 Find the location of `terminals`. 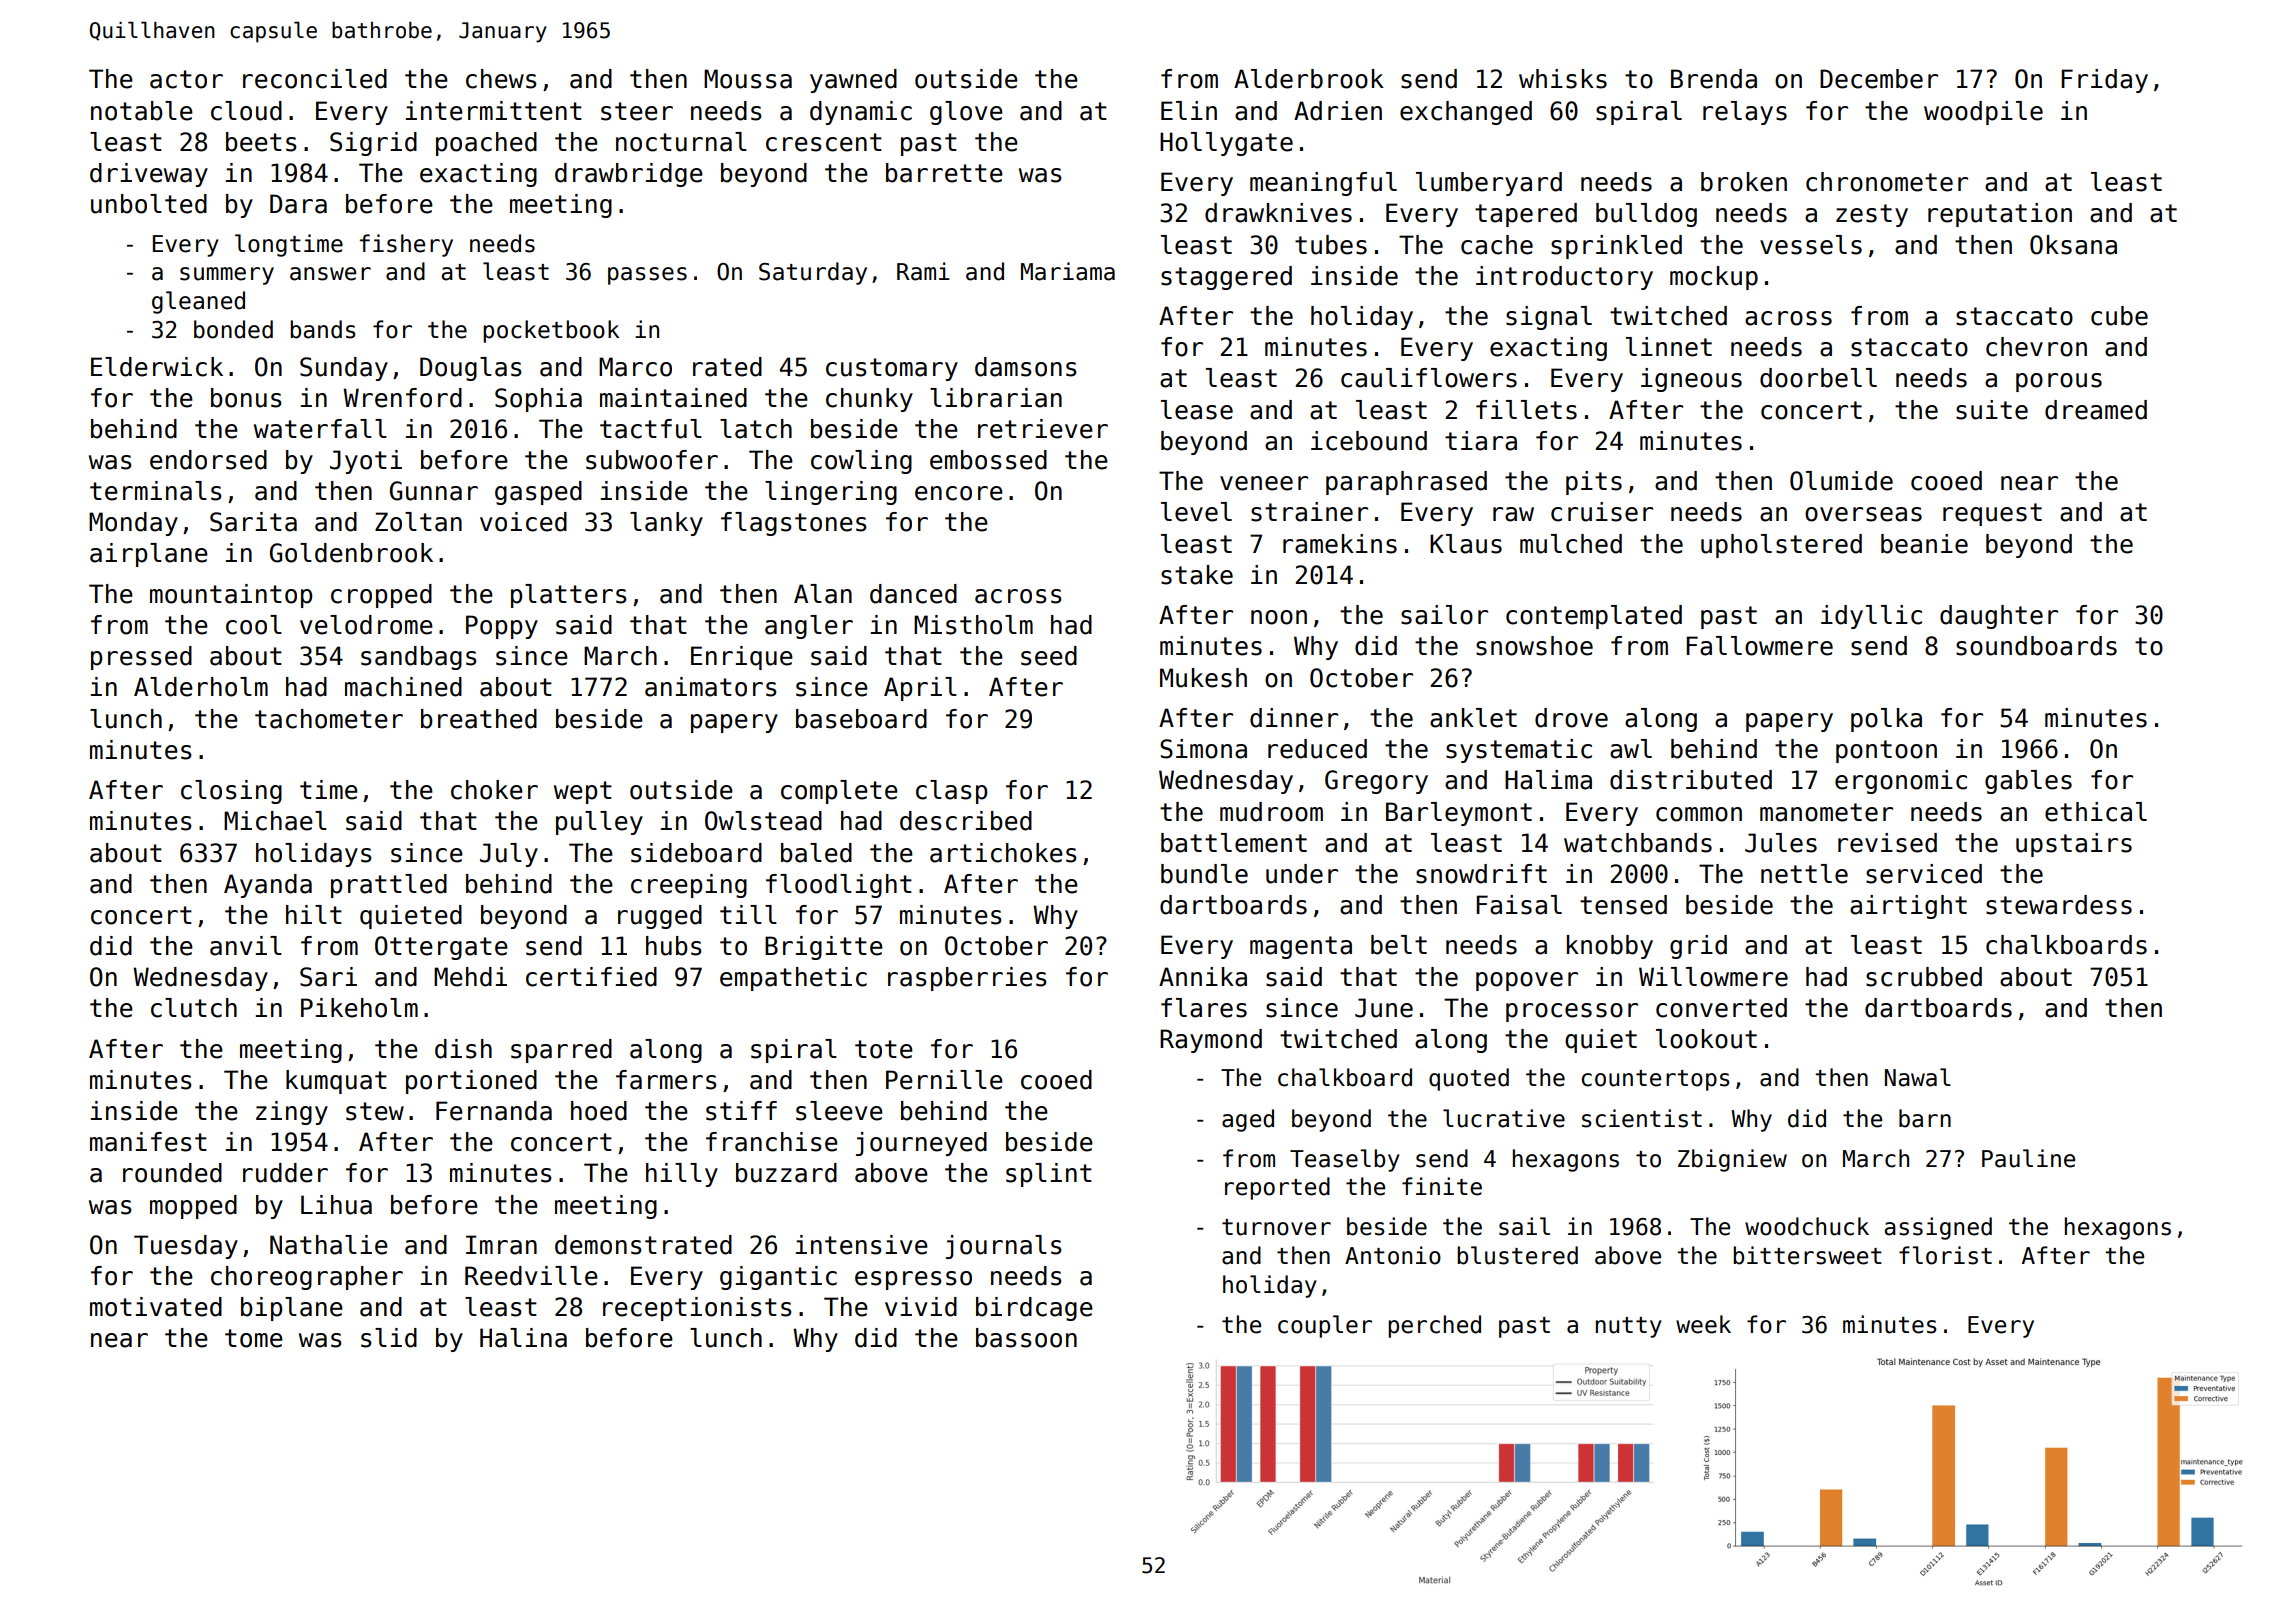

terminals is located at coordinates (156, 491).
